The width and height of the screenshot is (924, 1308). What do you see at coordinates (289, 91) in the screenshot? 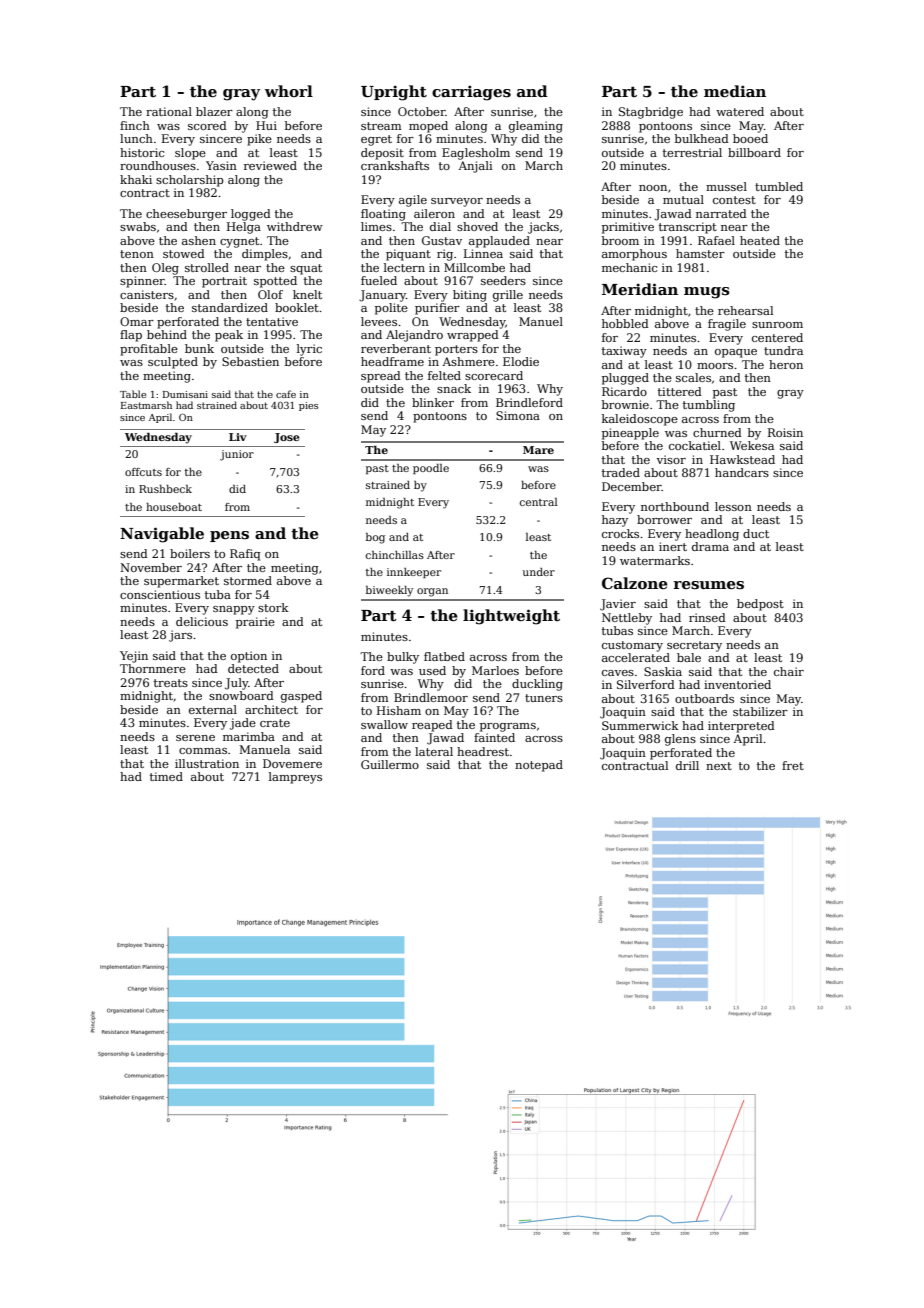
I see `whorl` at bounding box center [289, 91].
